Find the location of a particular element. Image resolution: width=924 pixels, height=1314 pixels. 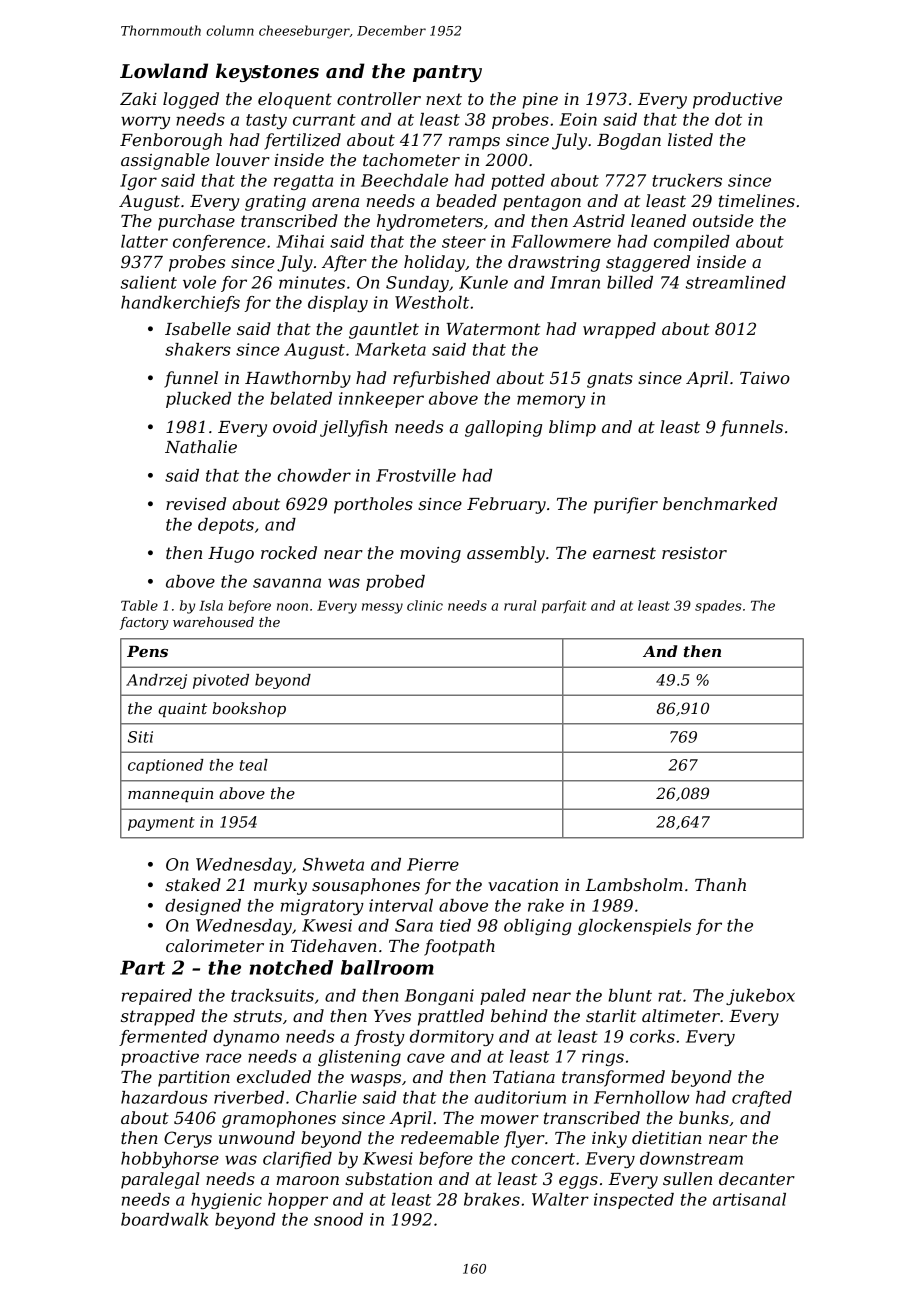

spades is located at coordinates (718, 606).
